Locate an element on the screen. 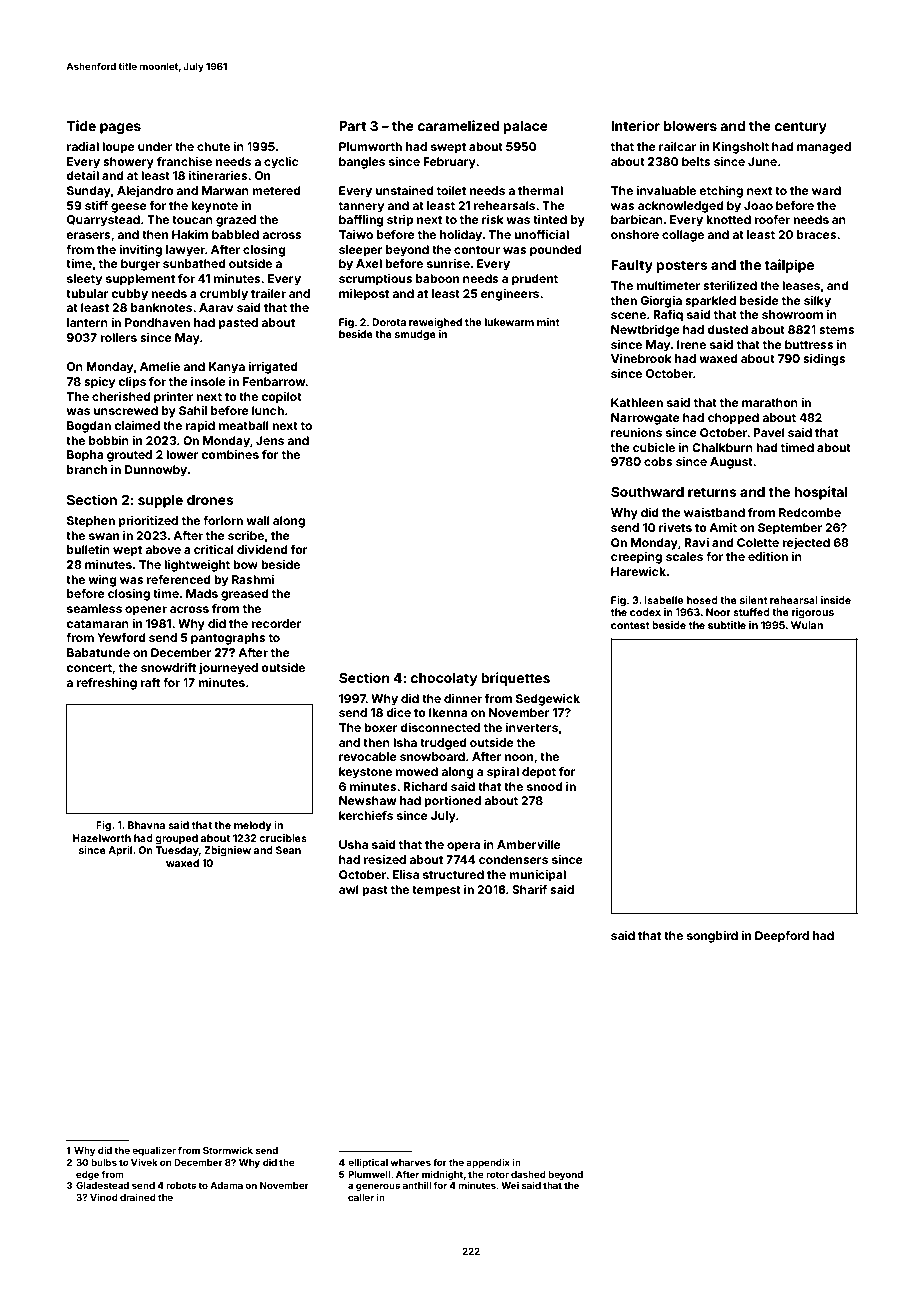 This screenshot has height=1308, width=924. Jens is located at coordinates (270, 440).
